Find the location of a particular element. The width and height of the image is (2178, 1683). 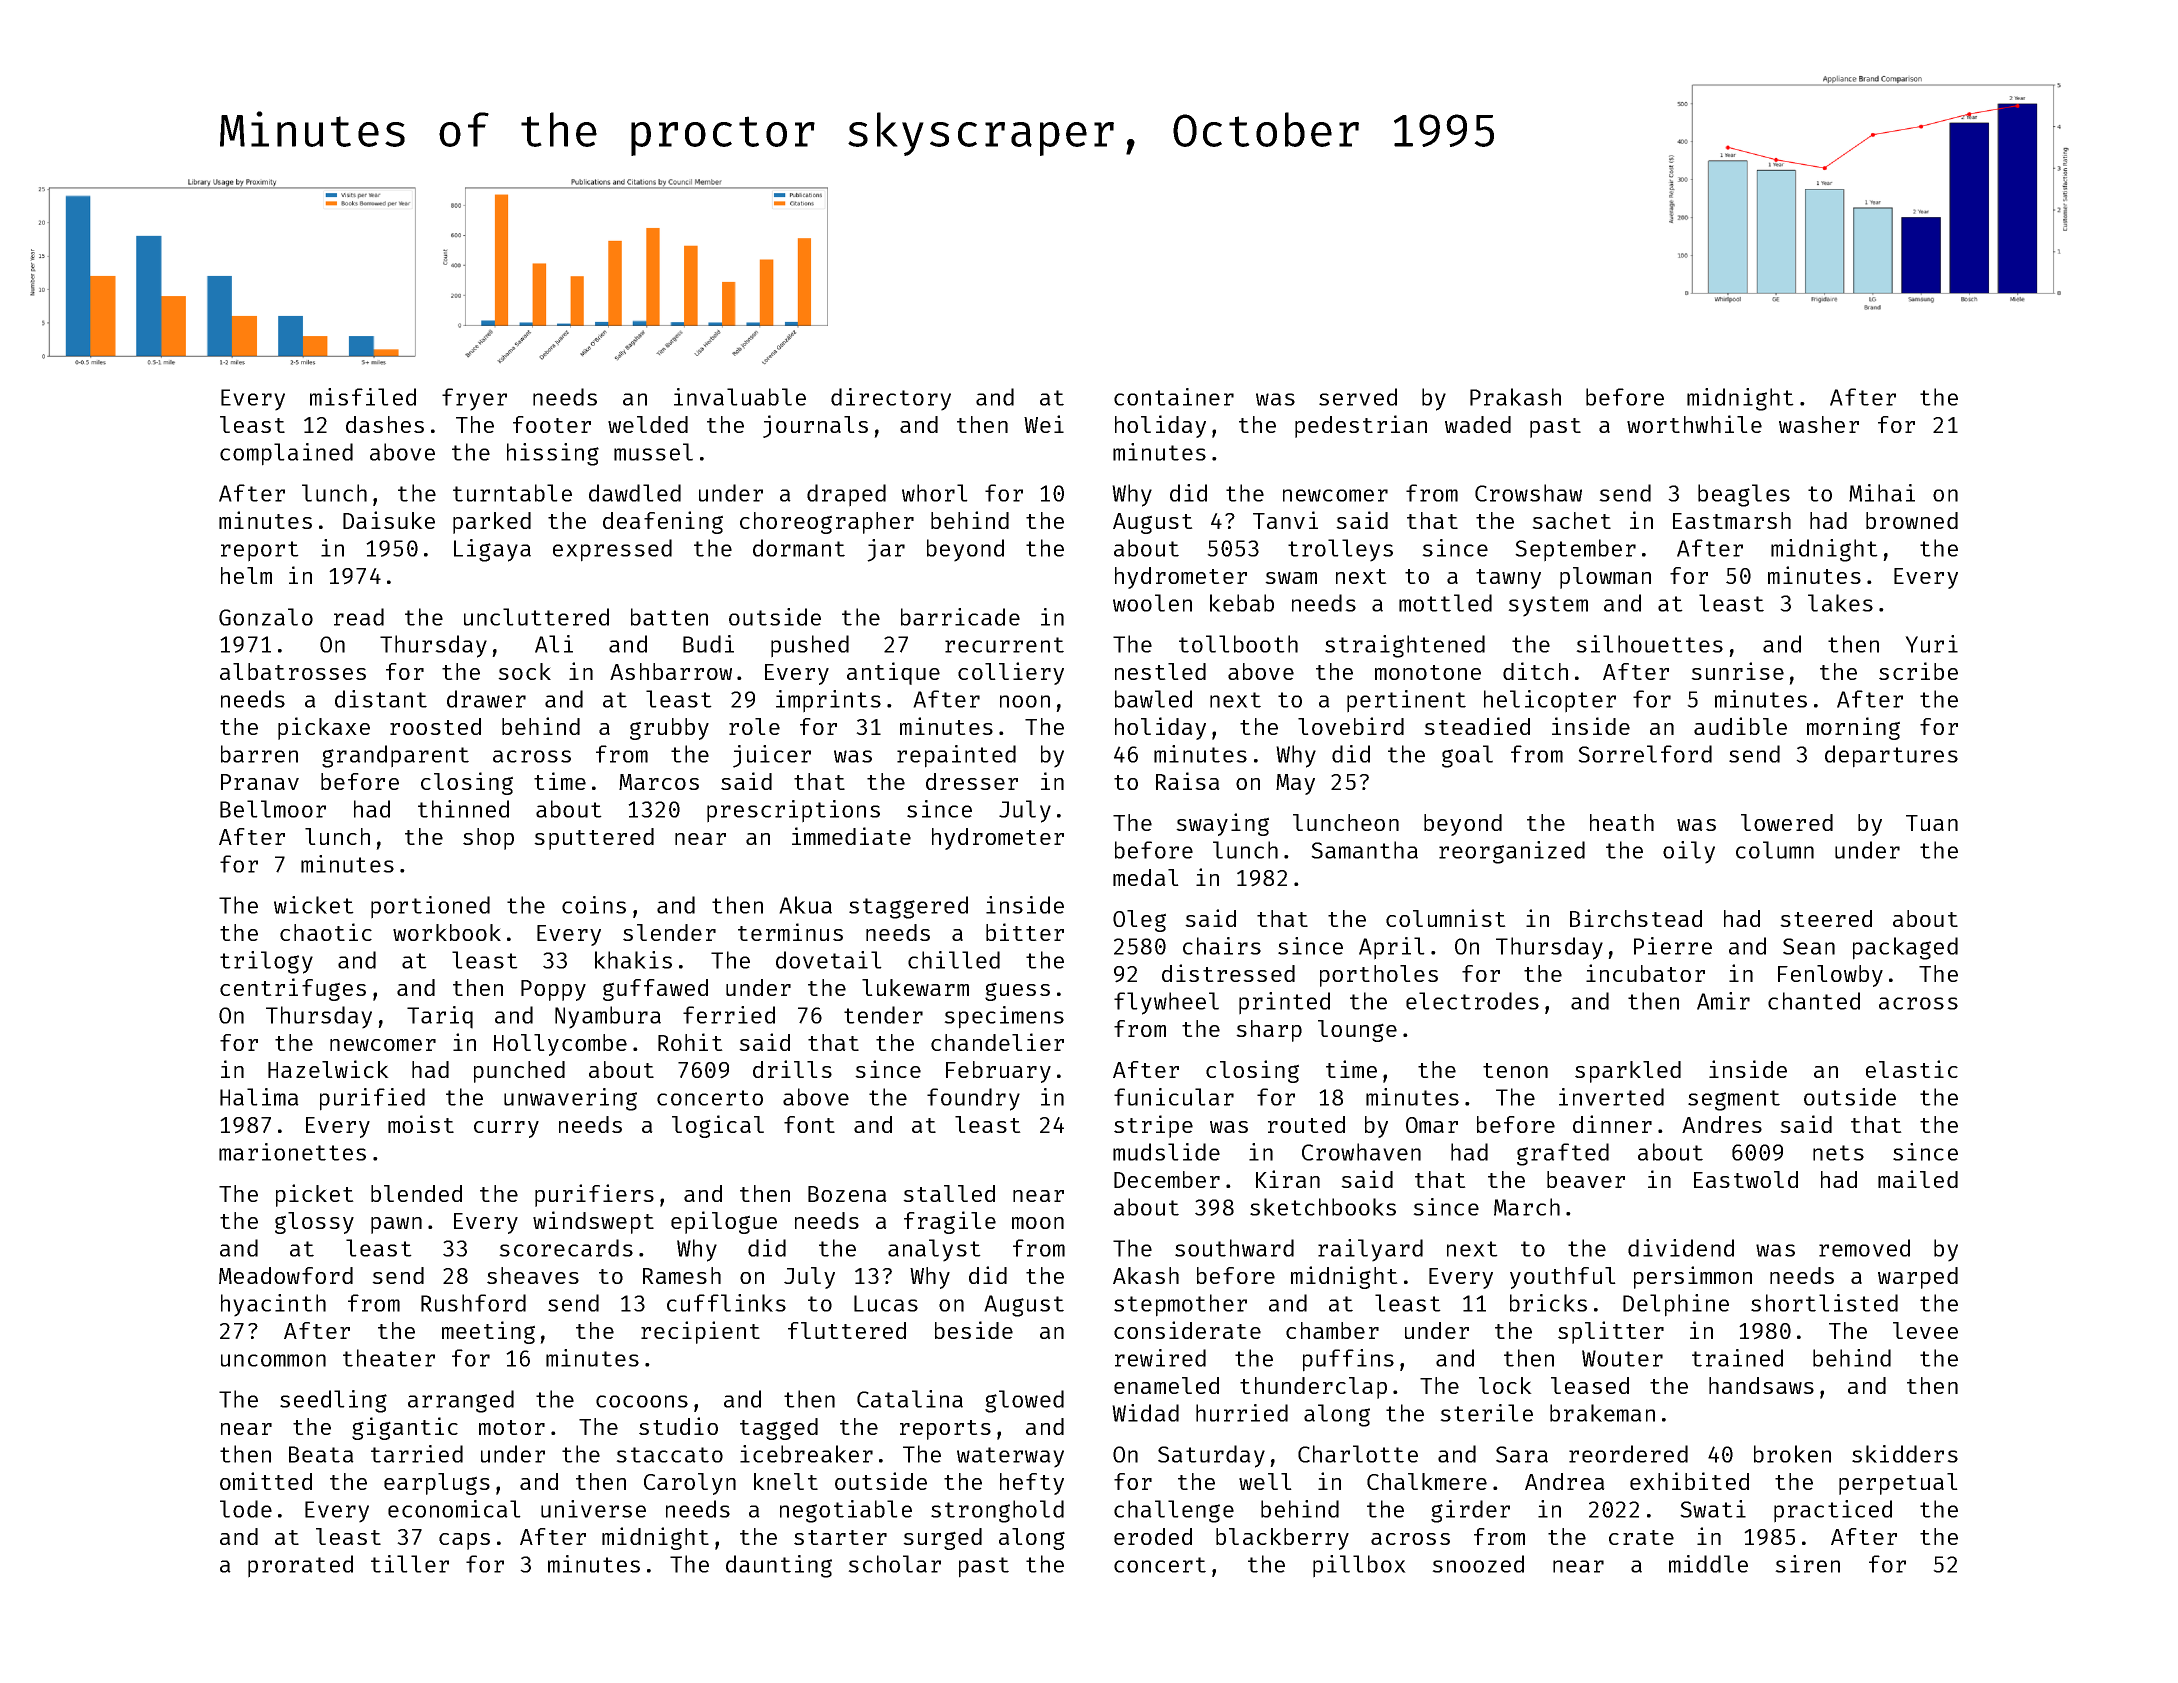

Birchstead is located at coordinates (1636, 918).
